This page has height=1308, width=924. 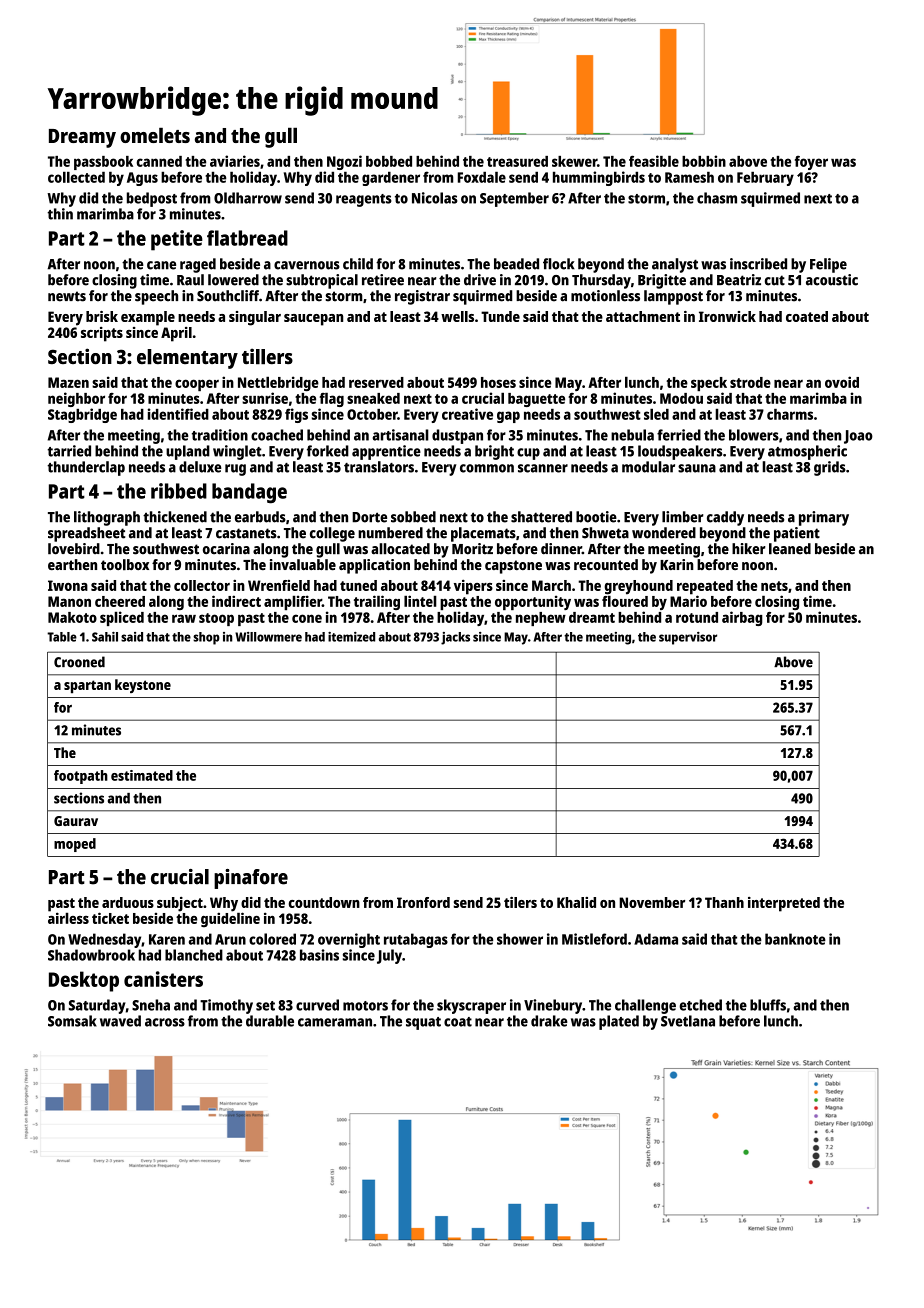 What do you see at coordinates (251, 879) in the page?
I see `pinafore` at bounding box center [251, 879].
